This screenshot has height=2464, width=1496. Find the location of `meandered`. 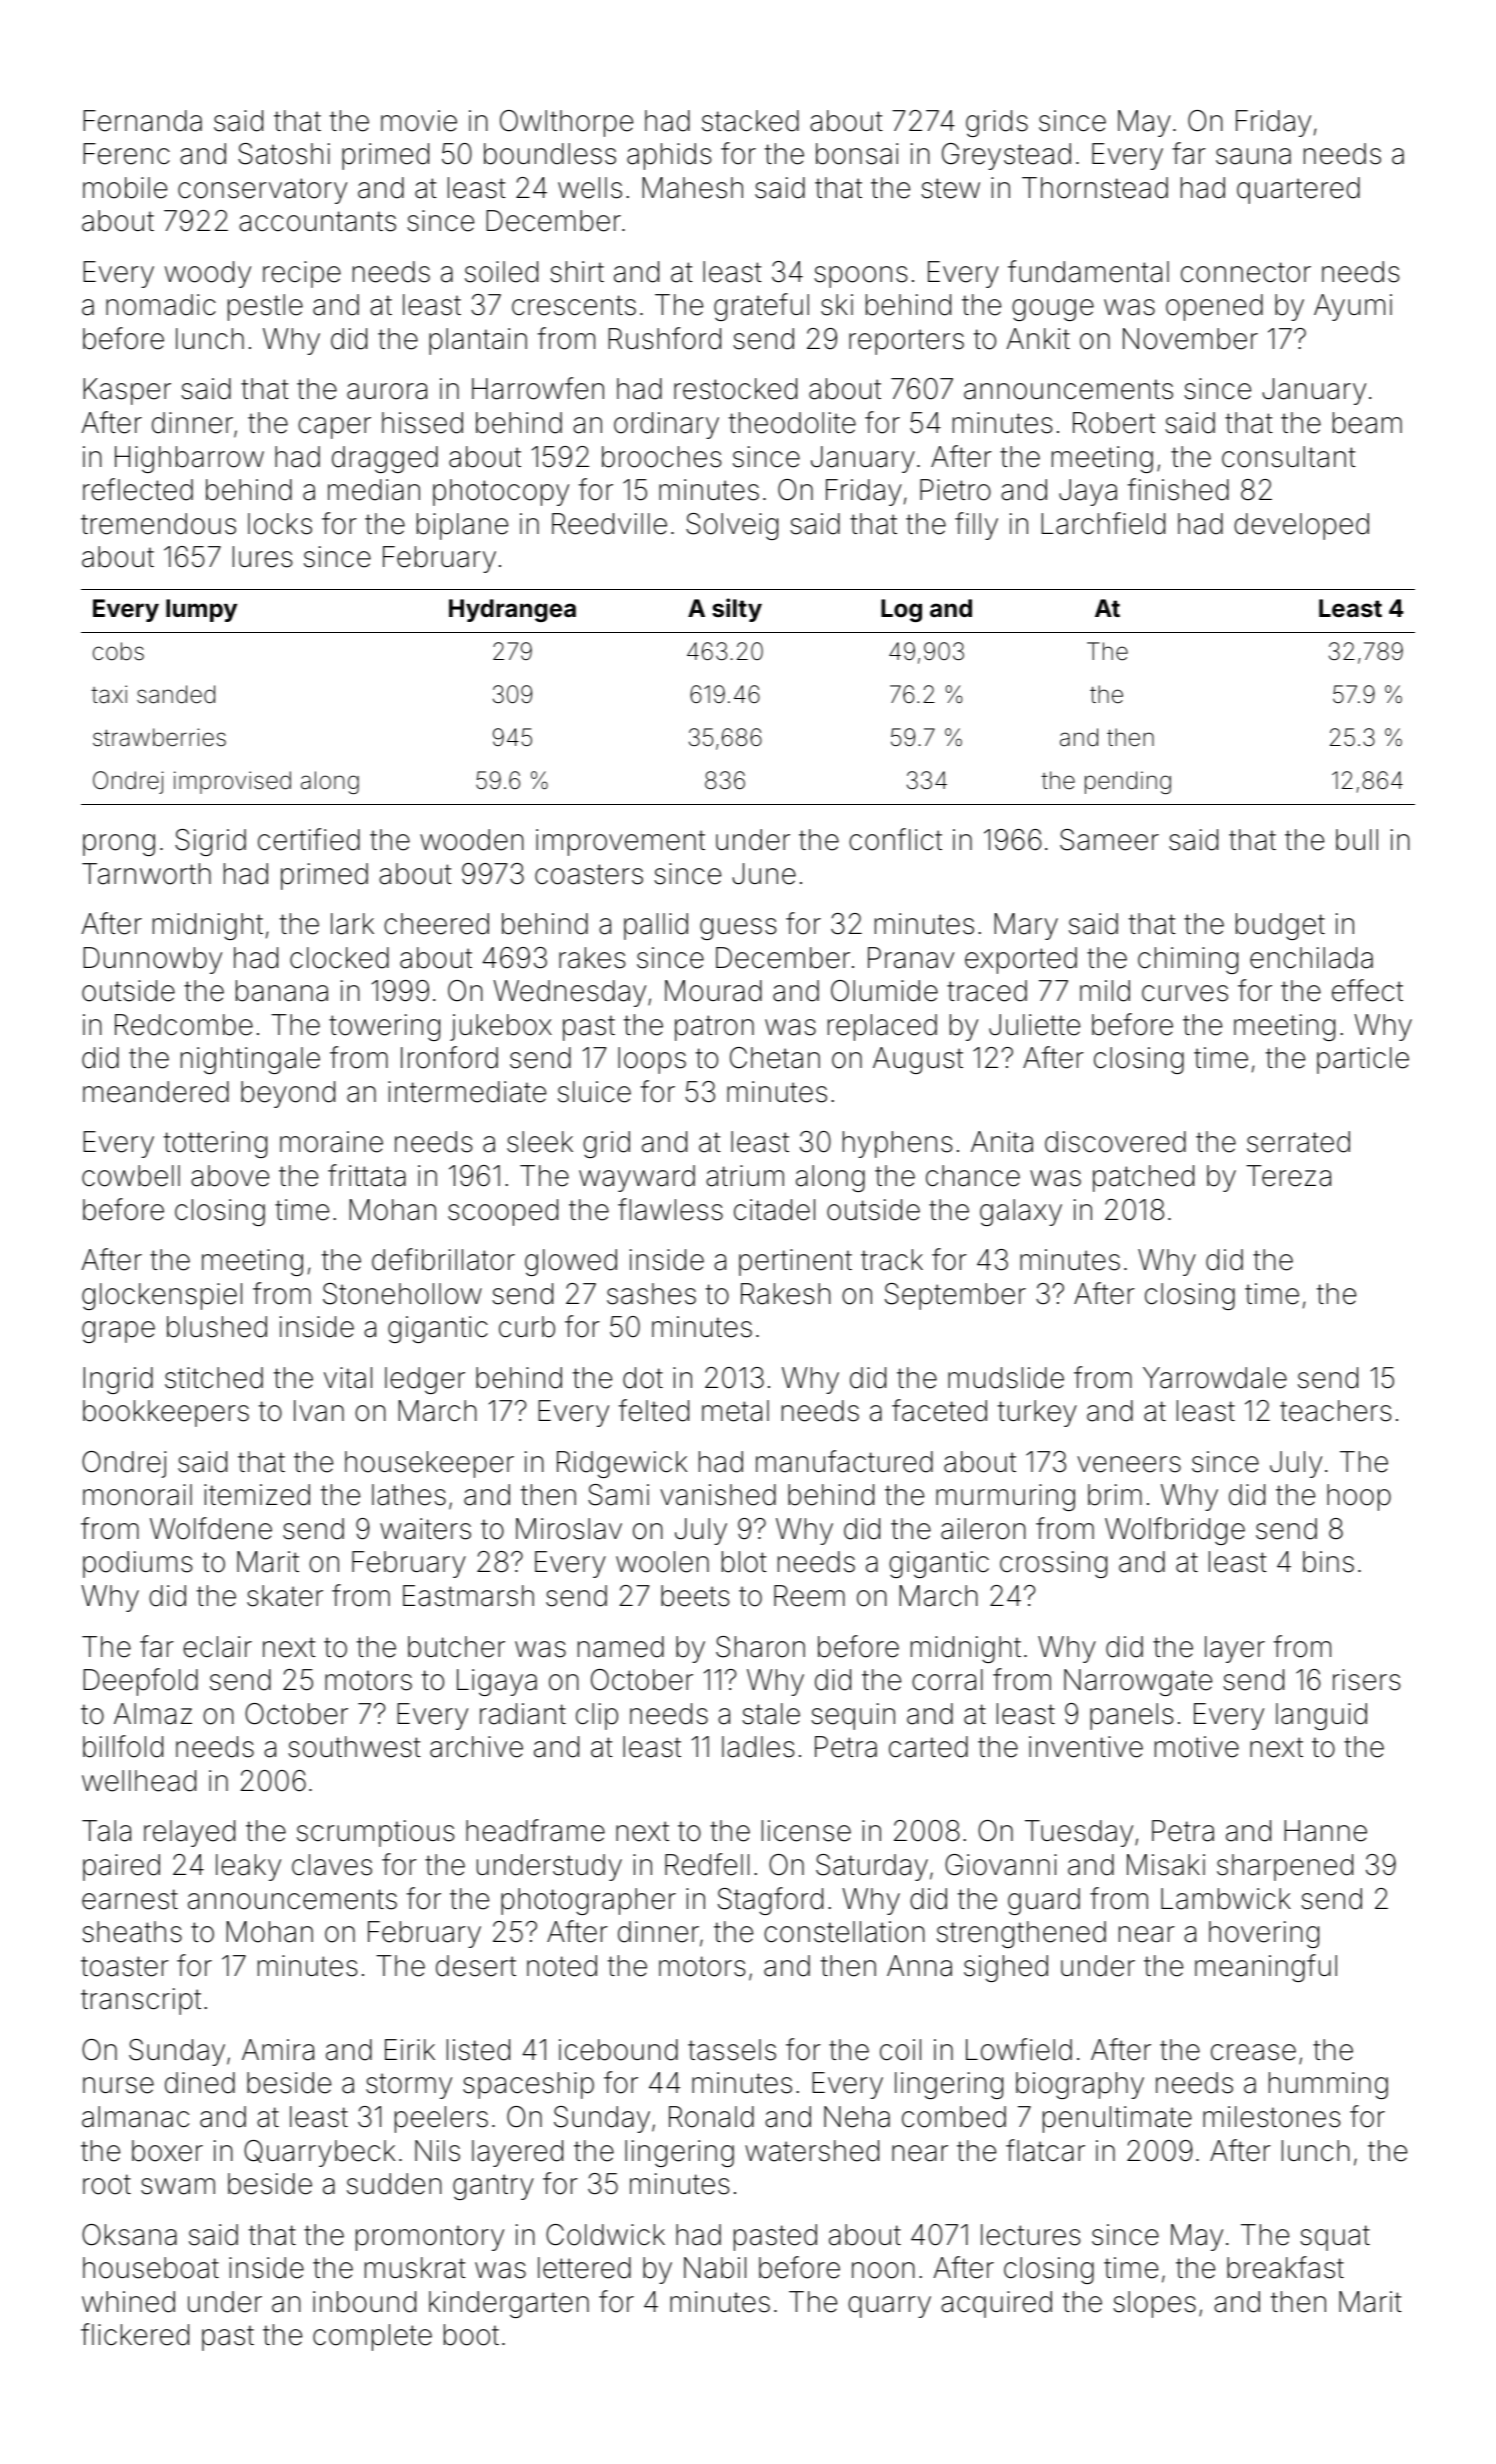

meandered is located at coordinates (156, 1092).
